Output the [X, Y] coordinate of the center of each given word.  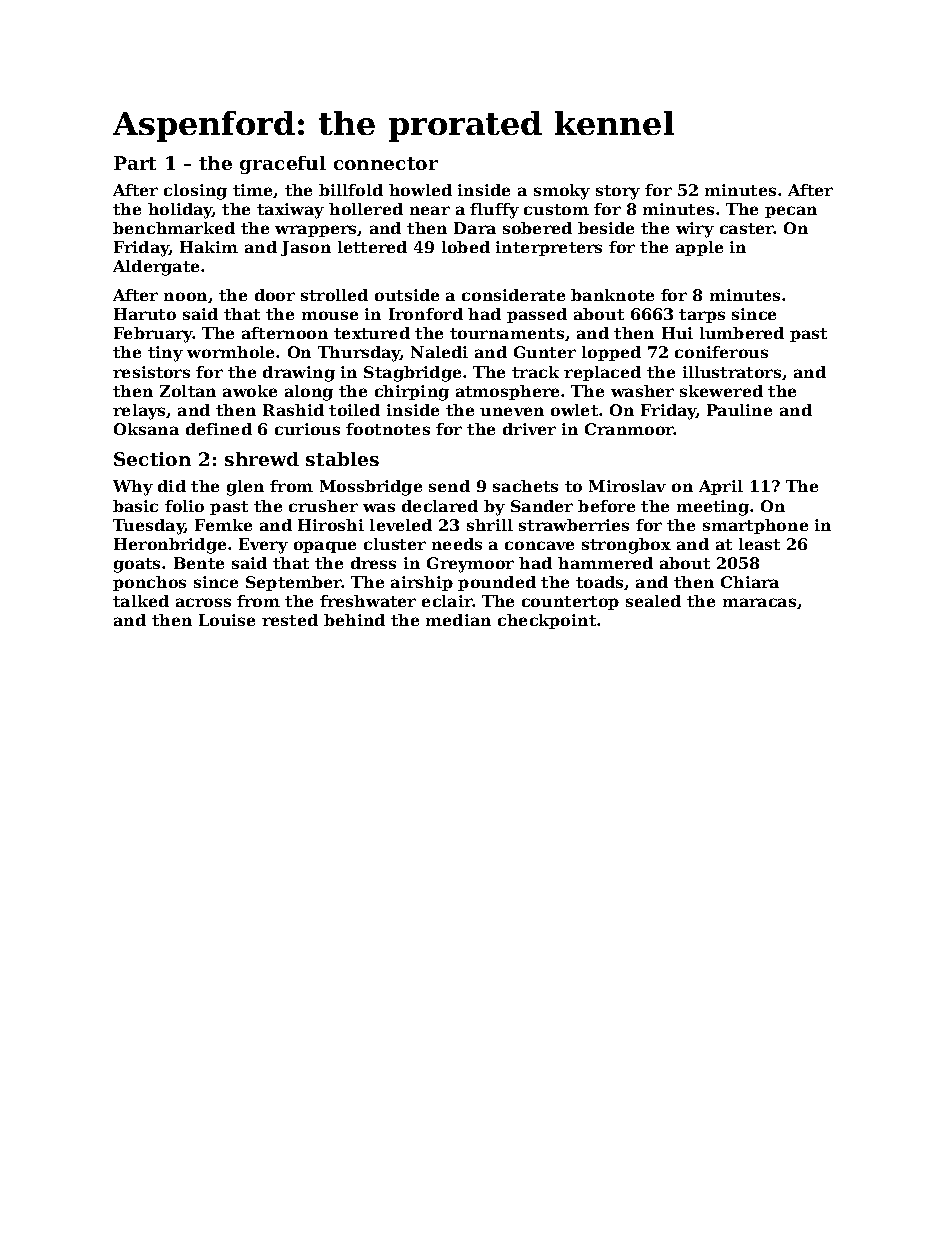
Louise [227, 620]
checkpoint [547, 621]
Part [135, 163]
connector [386, 163]
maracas [759, 602]
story [618, 192]
